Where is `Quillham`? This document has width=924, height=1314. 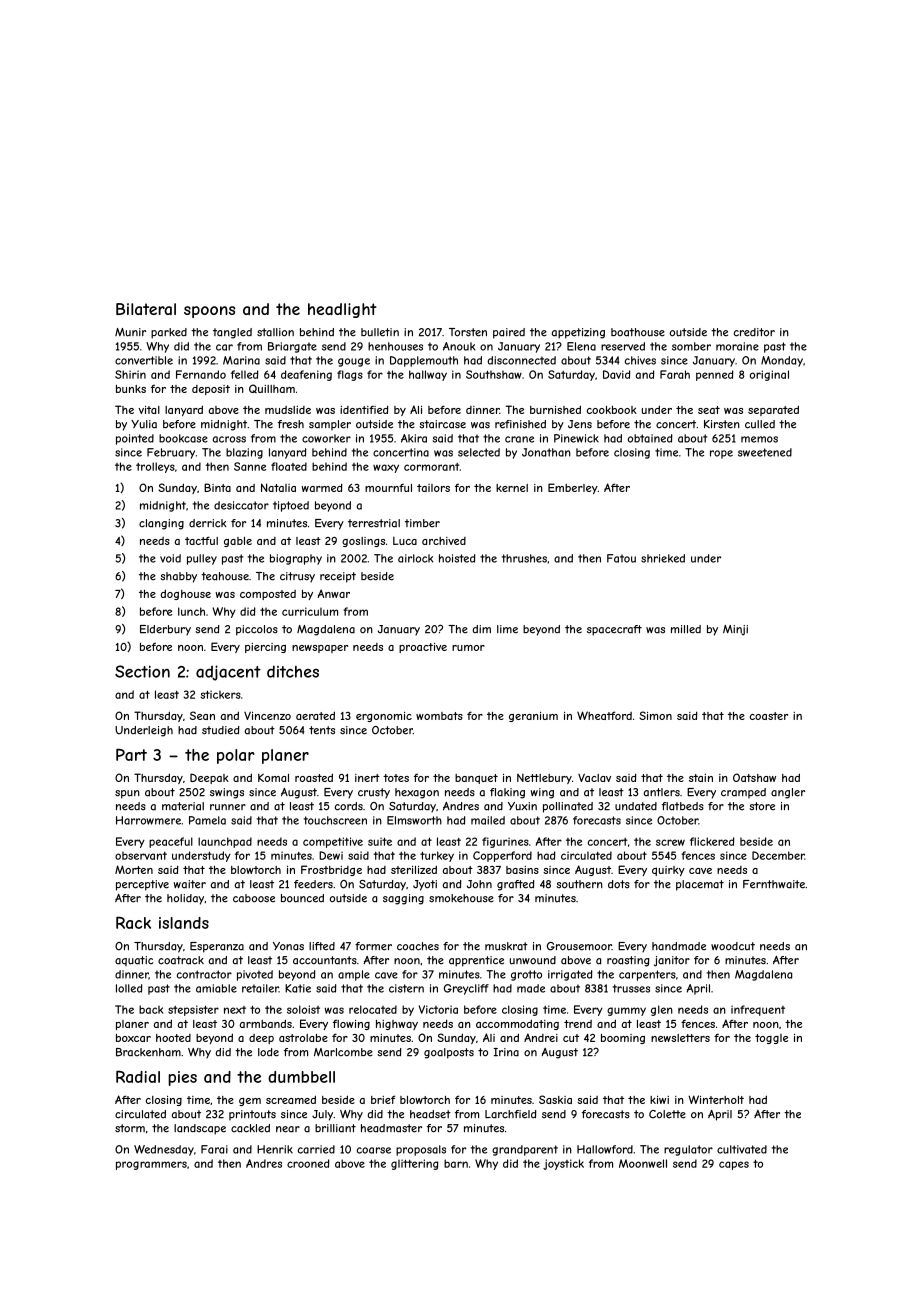
Quillham is located at coordinates (272, 388).
